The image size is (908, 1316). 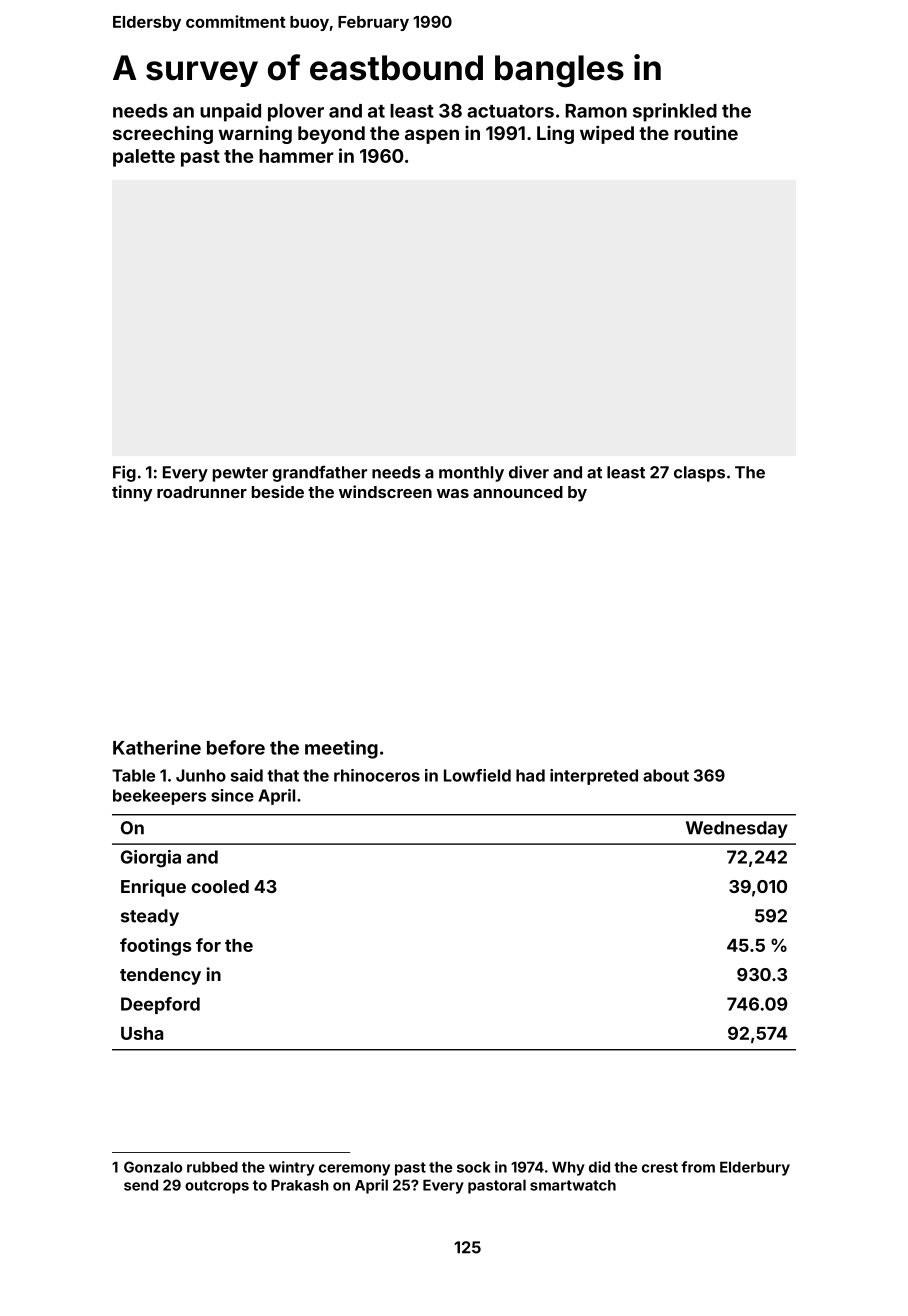 What do you see at coordinates (510, 111) in the page?
I see `actuators` at bounding box center [510, 111].
